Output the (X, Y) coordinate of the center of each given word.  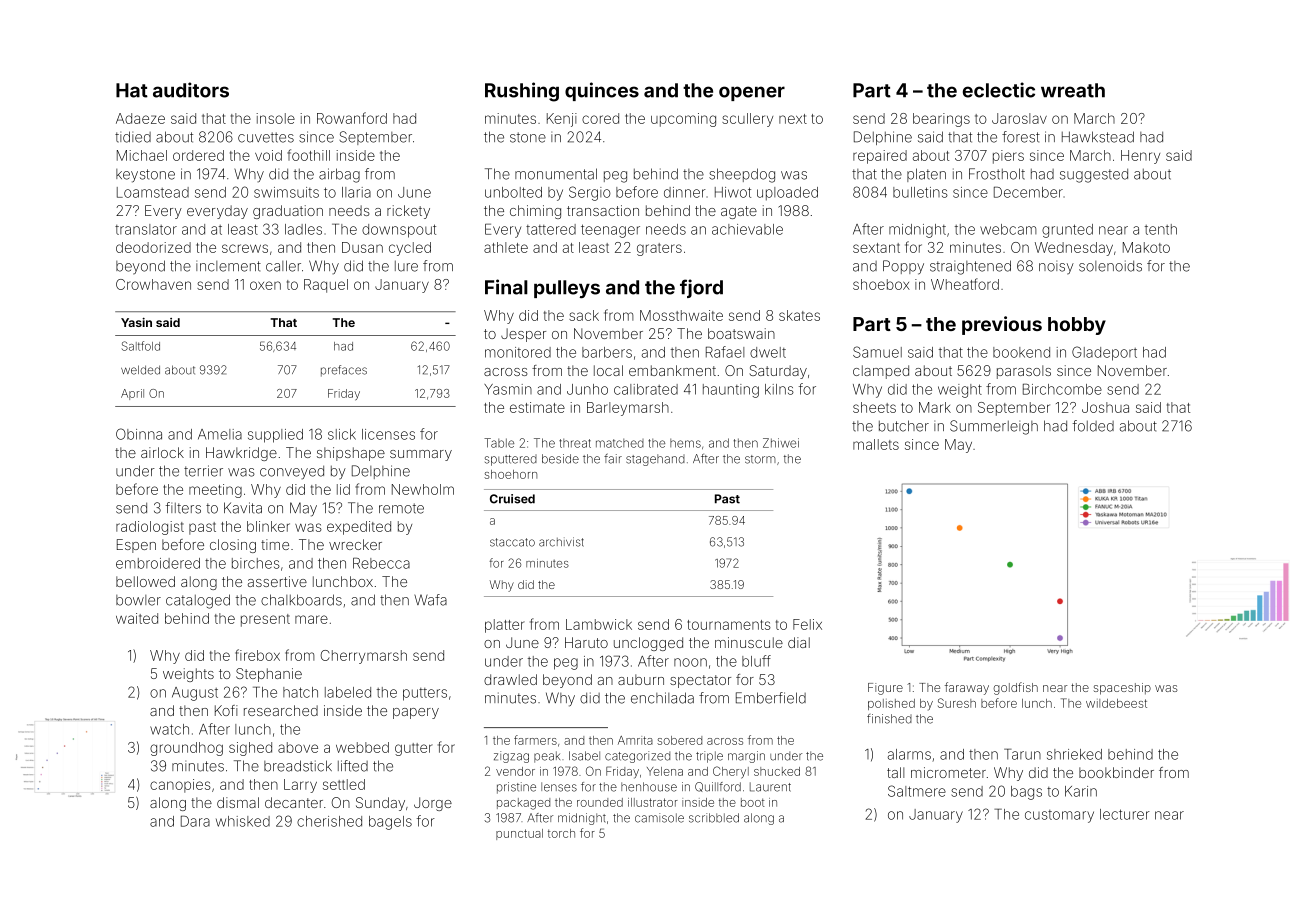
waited (137, 618)
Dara (195, 821)
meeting (215, 491)
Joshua (1105, 407)
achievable (747, 229)
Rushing (522, 92)
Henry (1140, 157)
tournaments (729, 625)
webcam (1008, 229)
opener (752, 93)
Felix (807, 624)
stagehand (655, 460)
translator (146, 229)
